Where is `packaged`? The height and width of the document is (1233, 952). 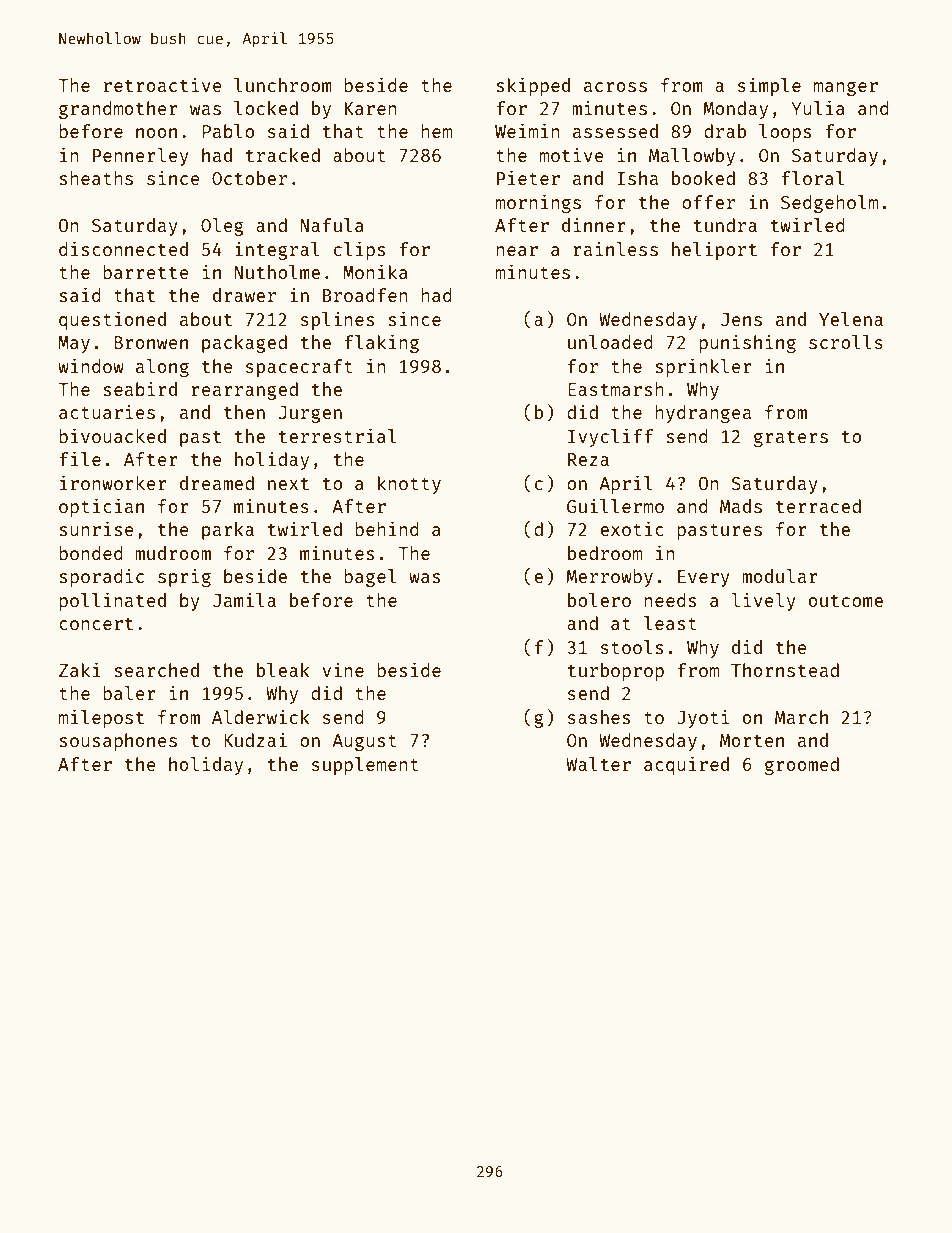
packaged is located at coordinates (244, 344).
